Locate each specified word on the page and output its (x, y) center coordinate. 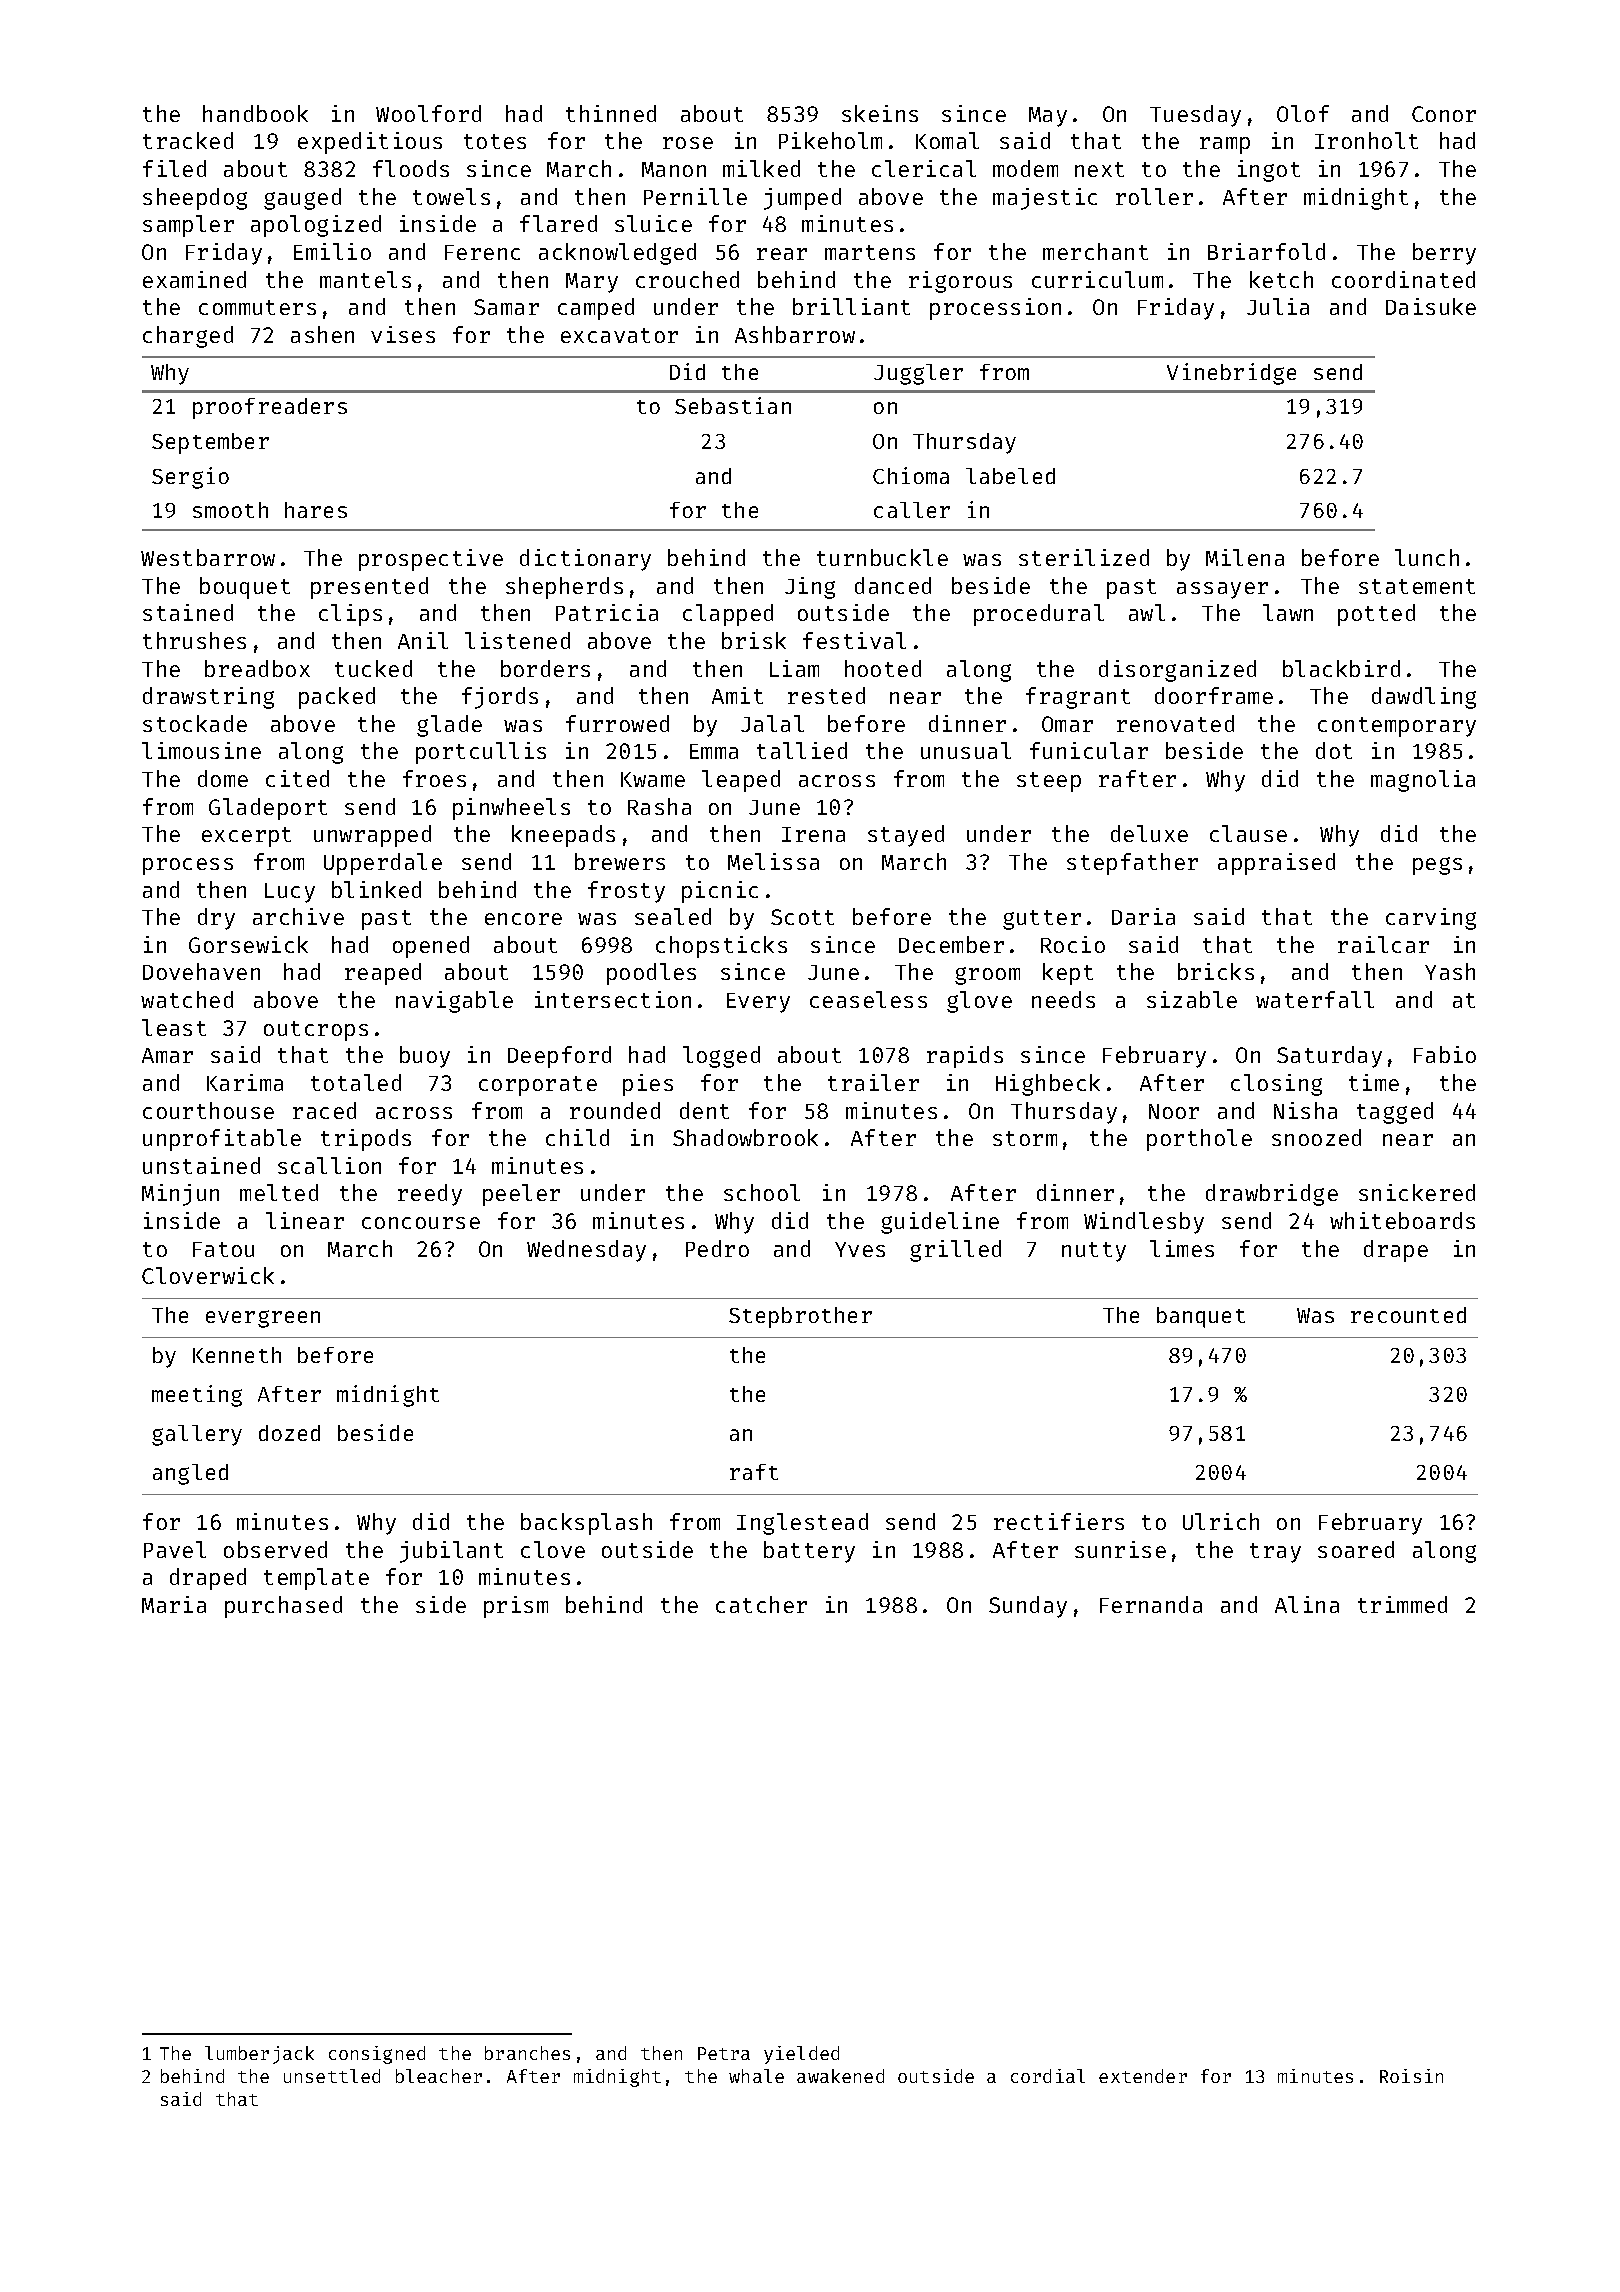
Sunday (1028, 1607)
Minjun (180, 1195)
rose (688, 143)
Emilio (332, 251)
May (1048, 117)
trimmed (1402, 1604)
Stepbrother (800, 1317)
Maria (174, 1604)
